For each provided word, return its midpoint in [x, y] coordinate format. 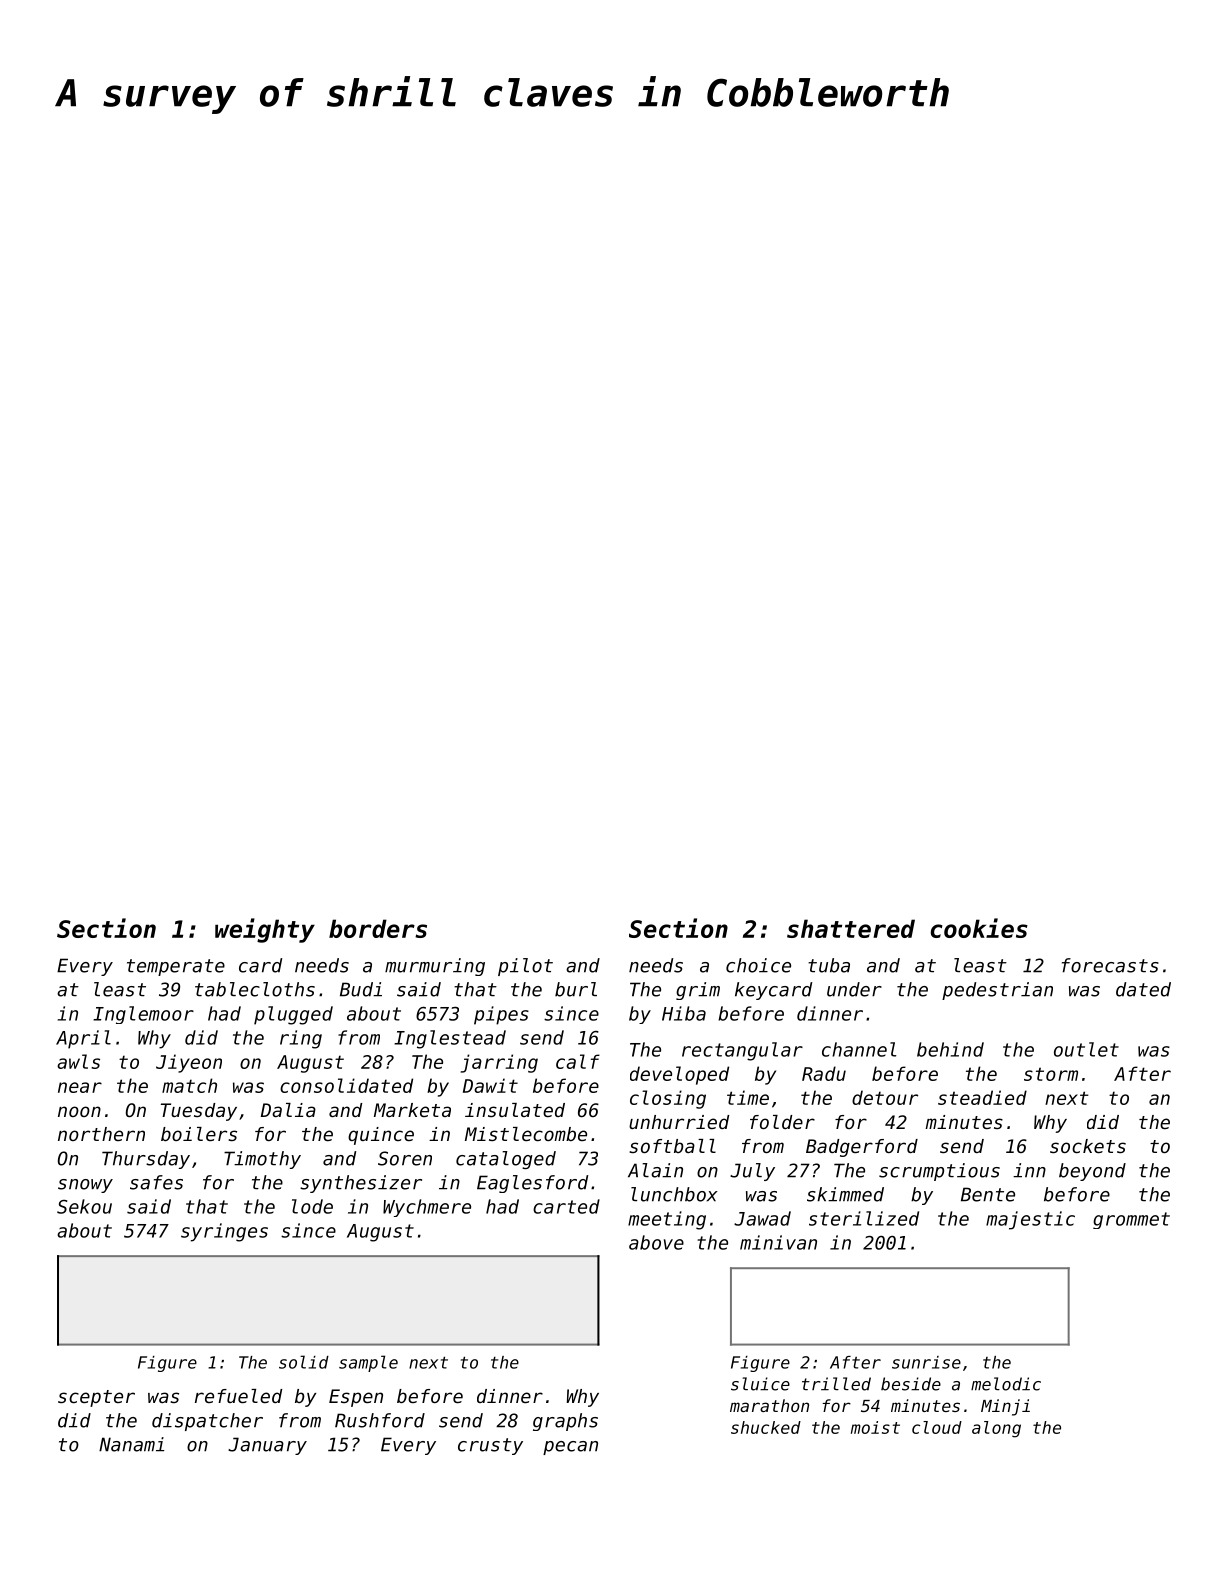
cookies [979, 928]
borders [378, 928]
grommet [1131, 1220]
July [752, 1172]
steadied [982, 1097]
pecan [570, 1448]
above [656, 1242]
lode [312, 1206]
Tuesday [199, 1112]
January [267, 1446]
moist [875, 1427]
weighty [265, 930]
